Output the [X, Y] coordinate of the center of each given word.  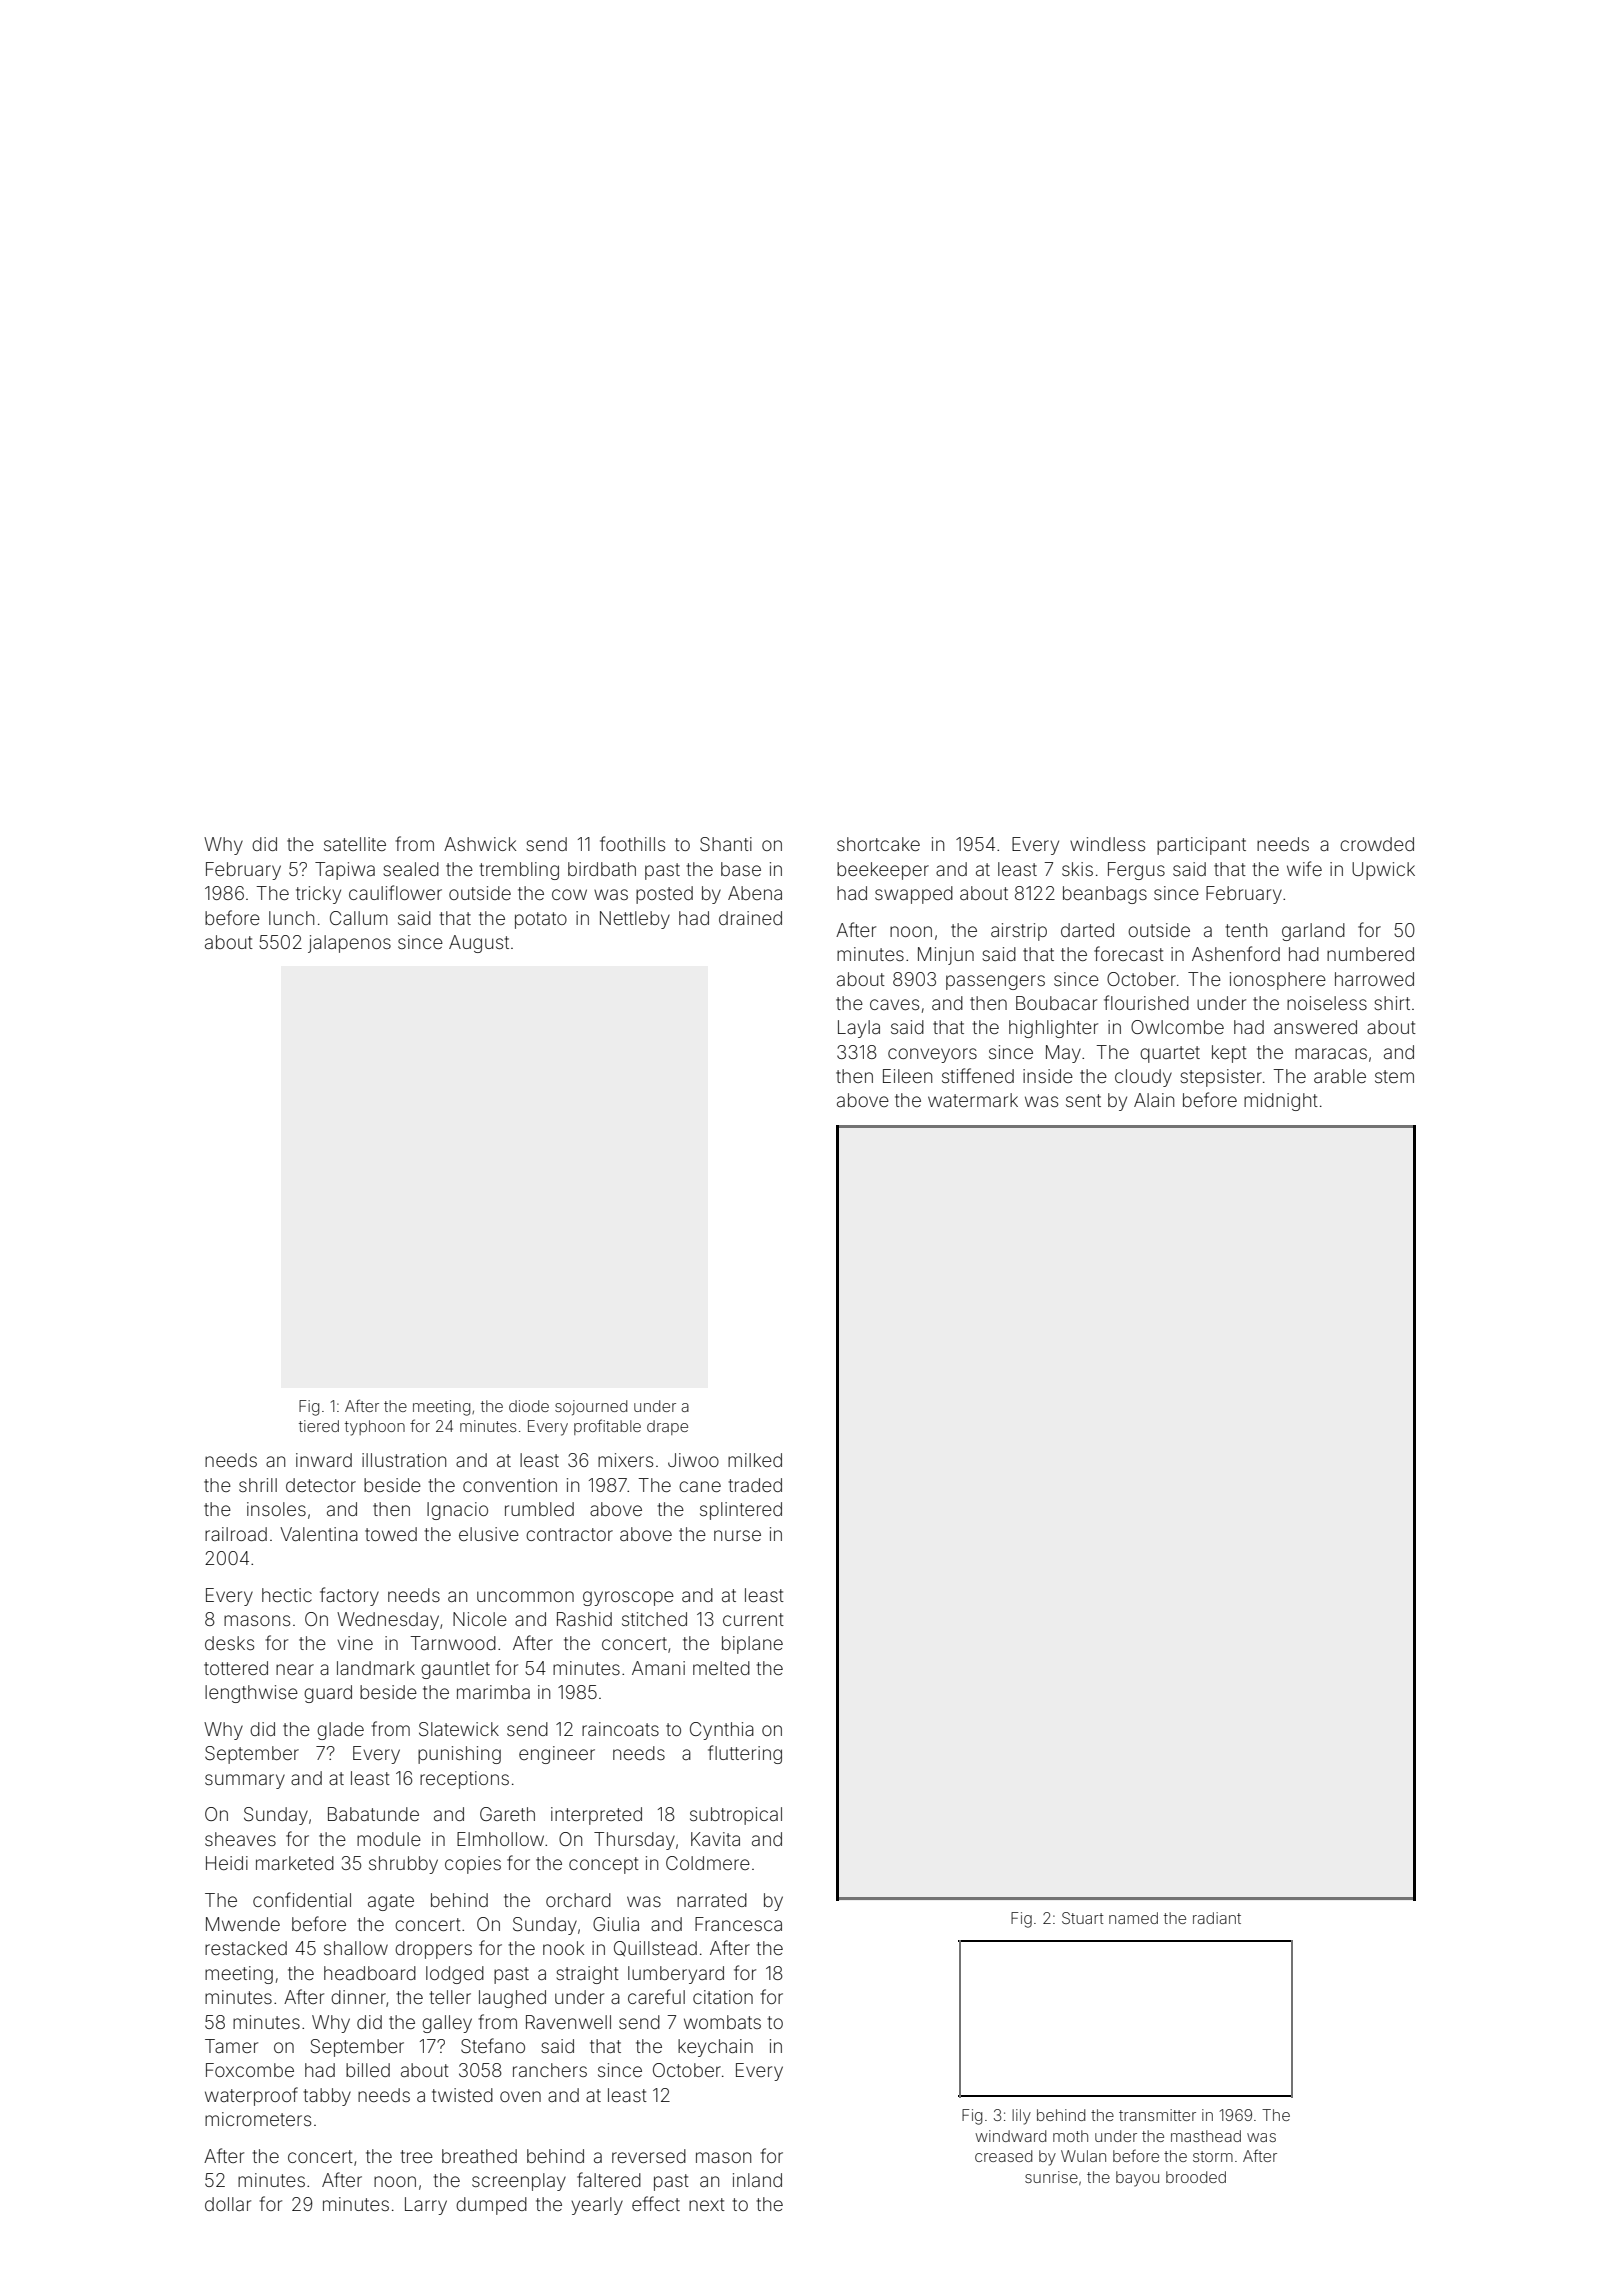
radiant [1217, 1918]
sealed [411, 869]
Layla [859, 1029]
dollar [228, 2204]
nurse [737, 1535]
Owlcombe [1177, 1027]
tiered [319, 1426]
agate [391, 1902]
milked [755, 1460]
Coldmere [708, 1863]
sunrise [1051, 2177]
